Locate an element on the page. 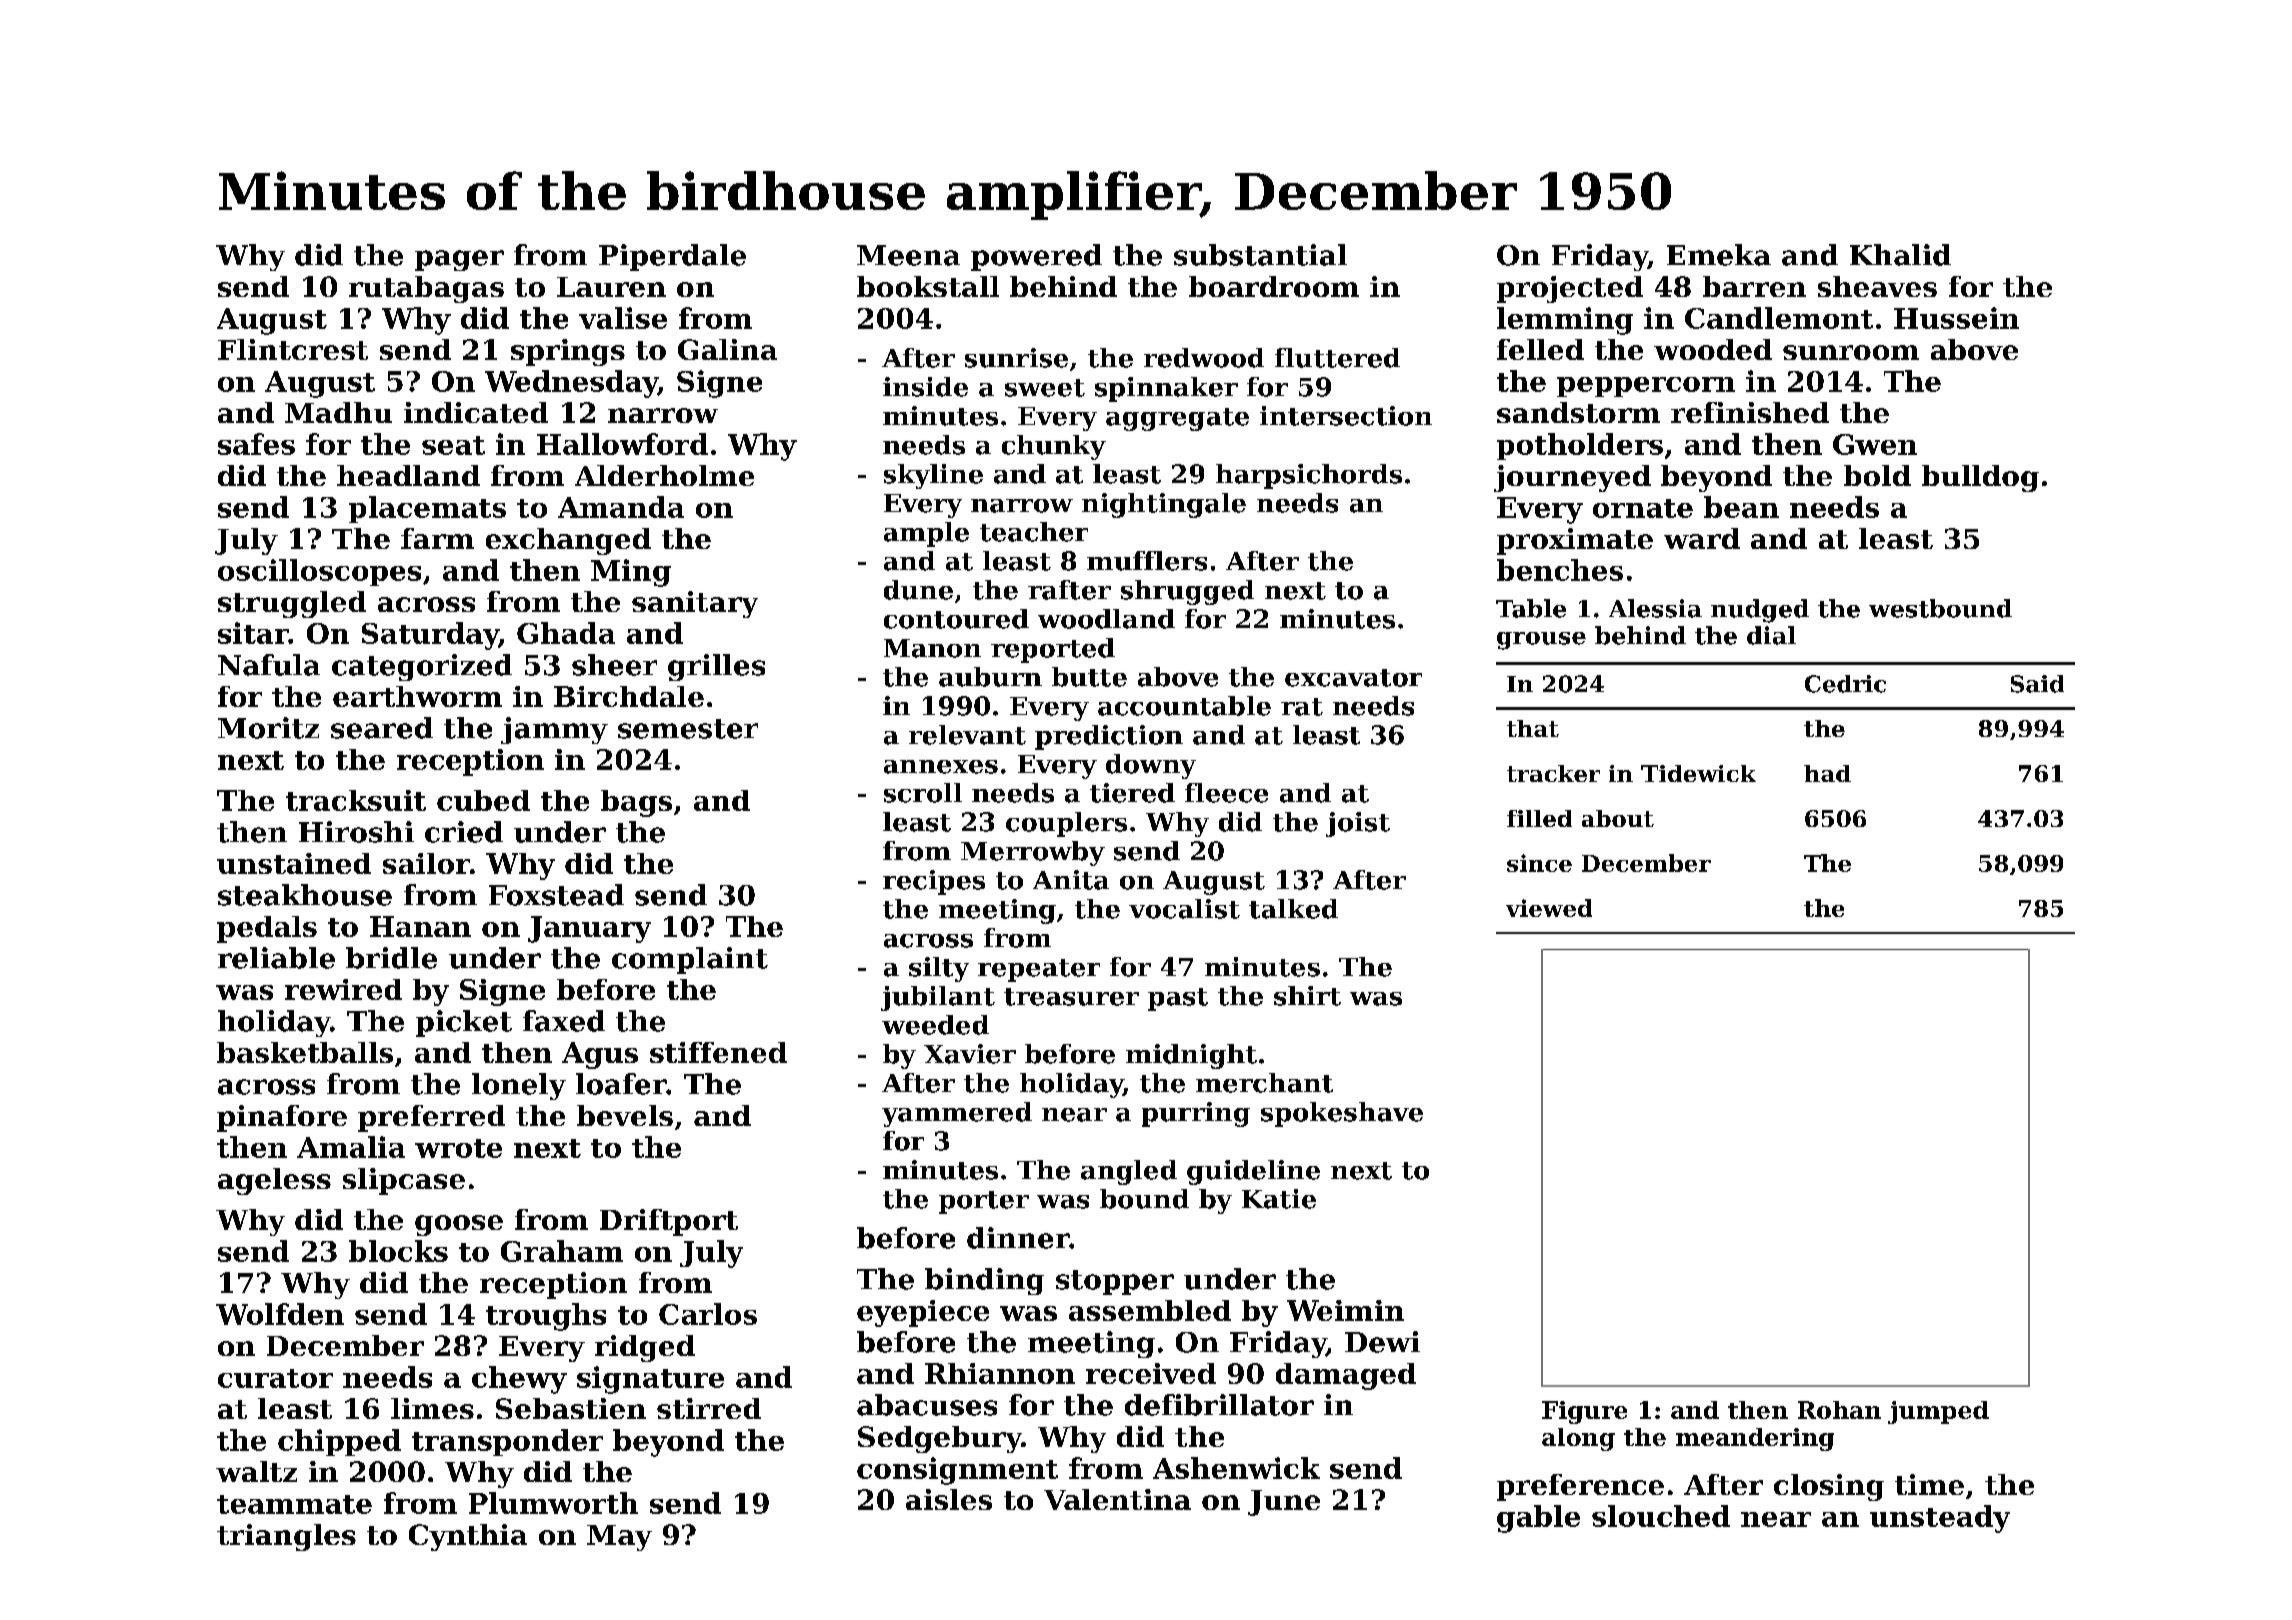 The width and height of the document is (2292, 1620). excavator is located at coordinates (1353, 678).
